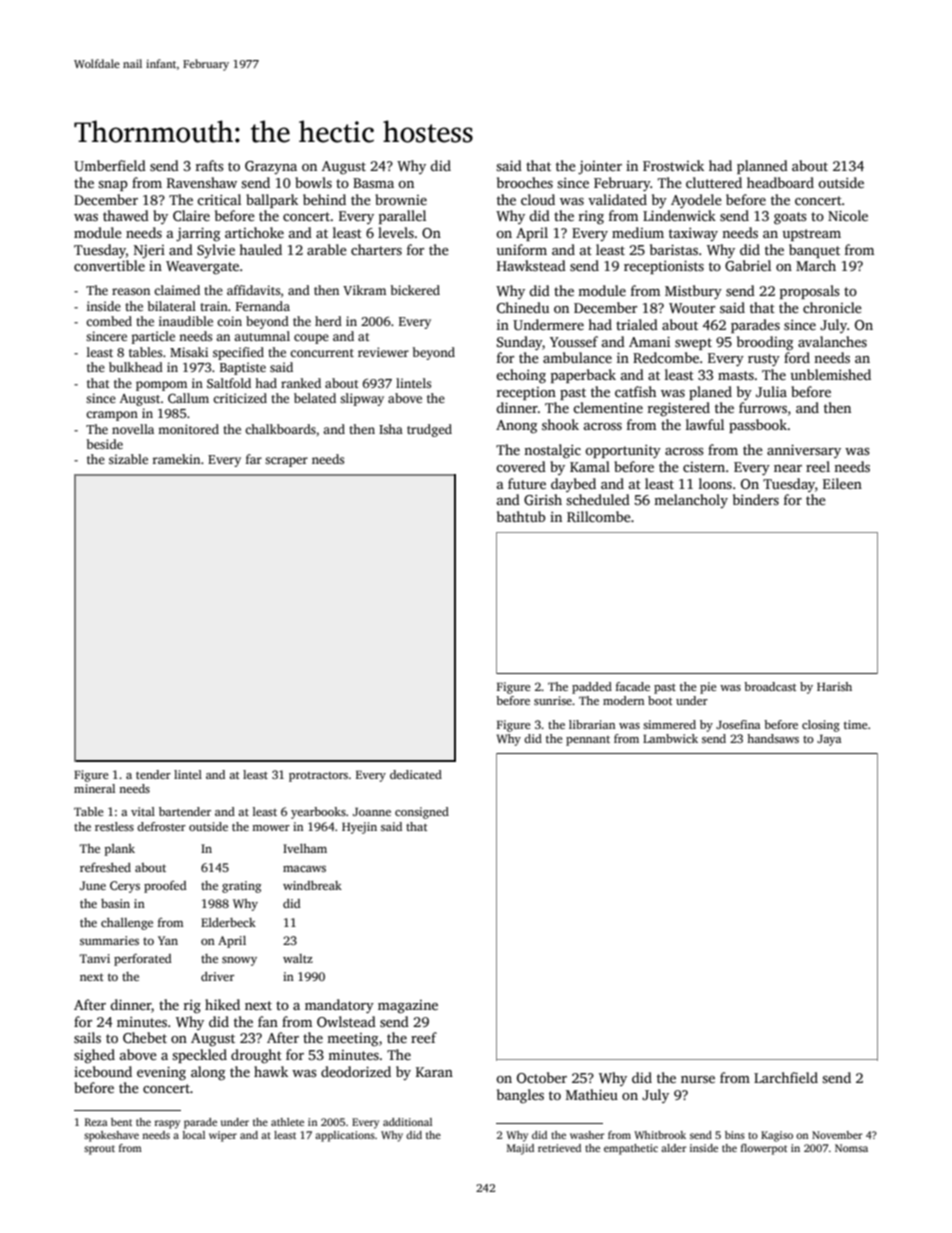  What do you see at coordinates (762, 167) in the screenshot?
I see `planned` at bounding box center [762, 167].
